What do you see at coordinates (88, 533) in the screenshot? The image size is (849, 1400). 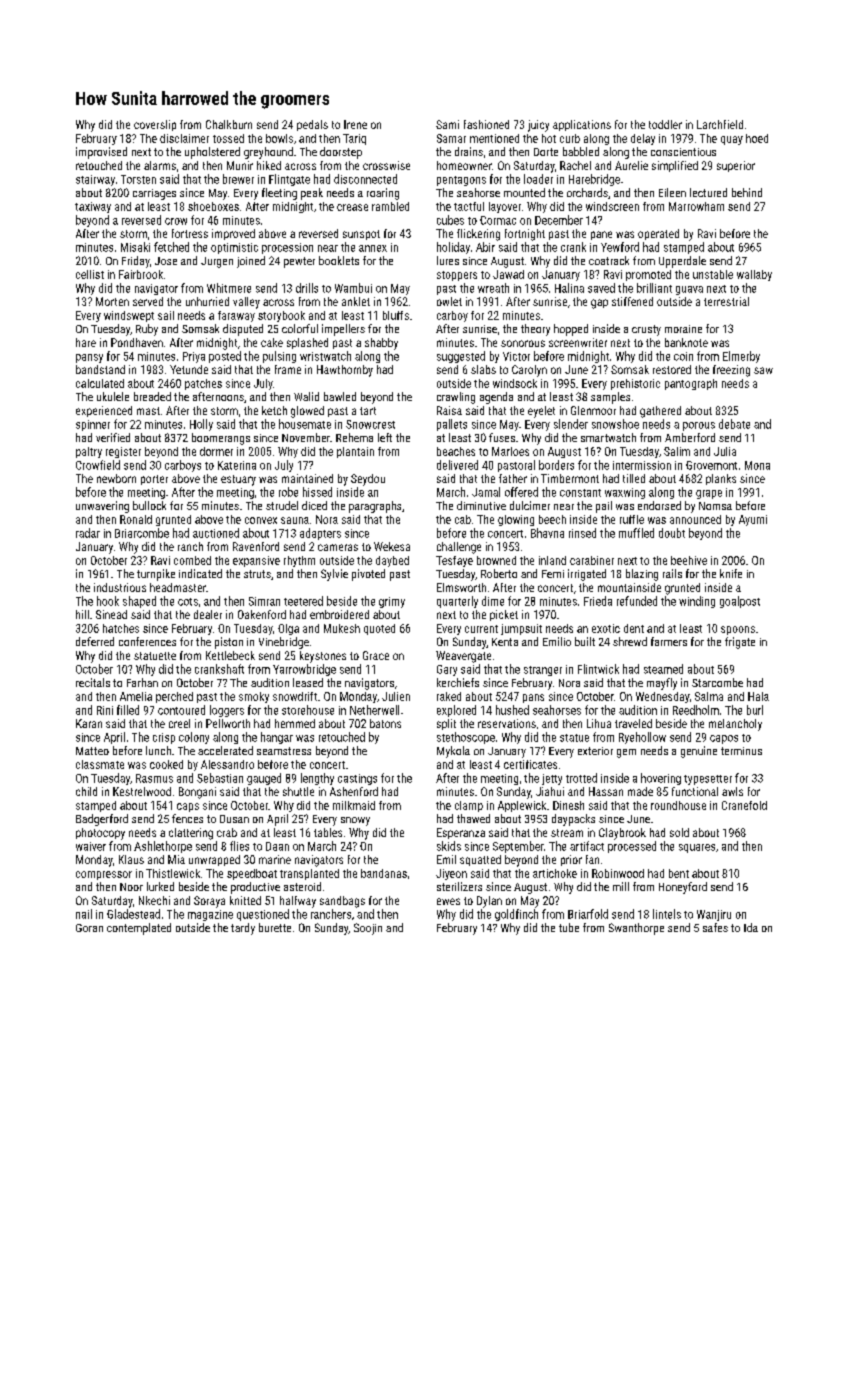 I see `radar` at bounding box center [88, 533].
